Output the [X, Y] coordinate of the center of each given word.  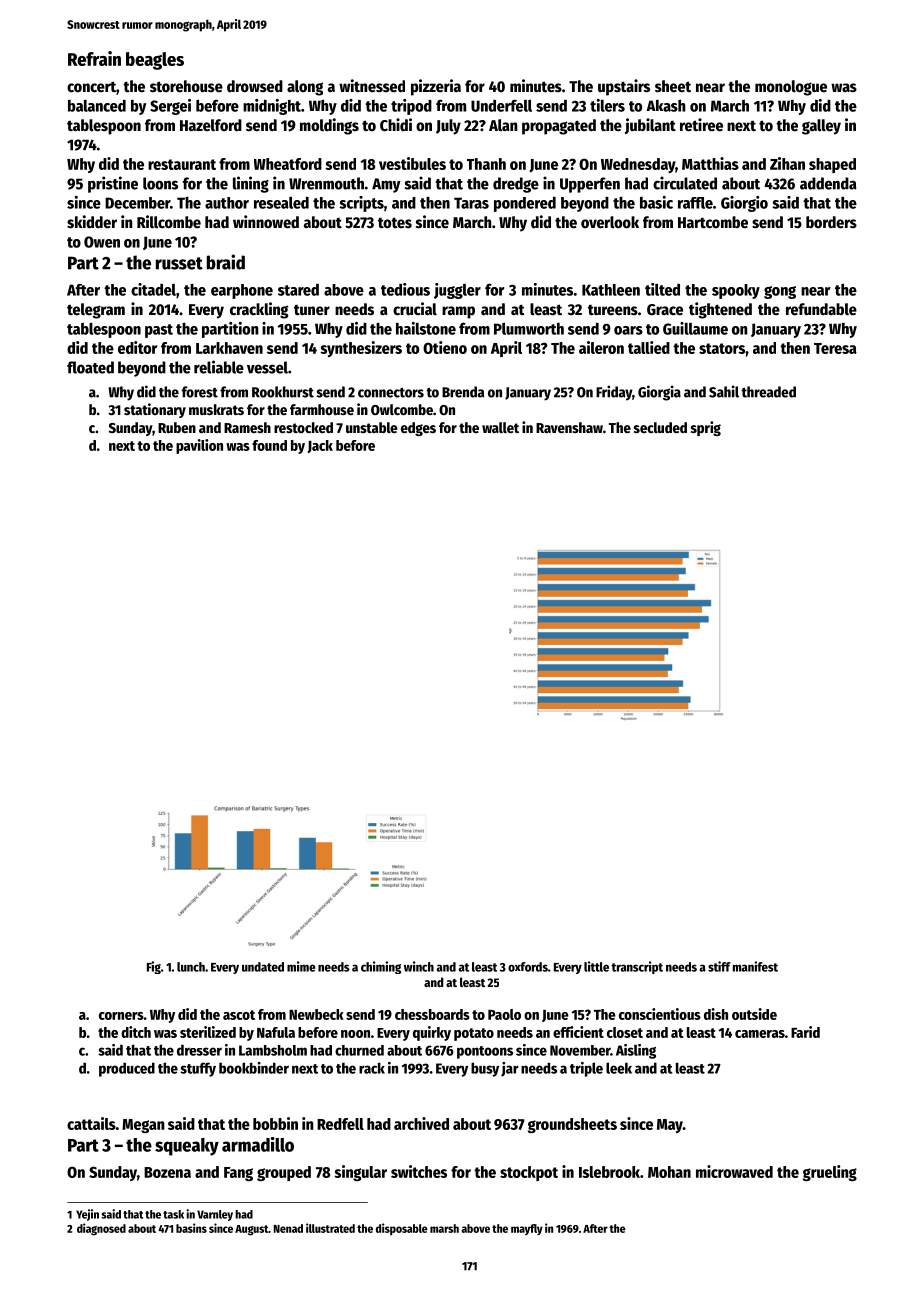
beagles [155, 61]
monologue [791, 88]
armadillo [258, 1144]
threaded [768, 392]
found [269, 445]
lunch [191, 967]
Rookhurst [283, 392]
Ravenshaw [569, 427]
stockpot [529, 1173]
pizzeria [436, 87]
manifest [755, 966]
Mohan [669, 1172]
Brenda [463, 392]
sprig [706, 428]
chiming [381, 967]
